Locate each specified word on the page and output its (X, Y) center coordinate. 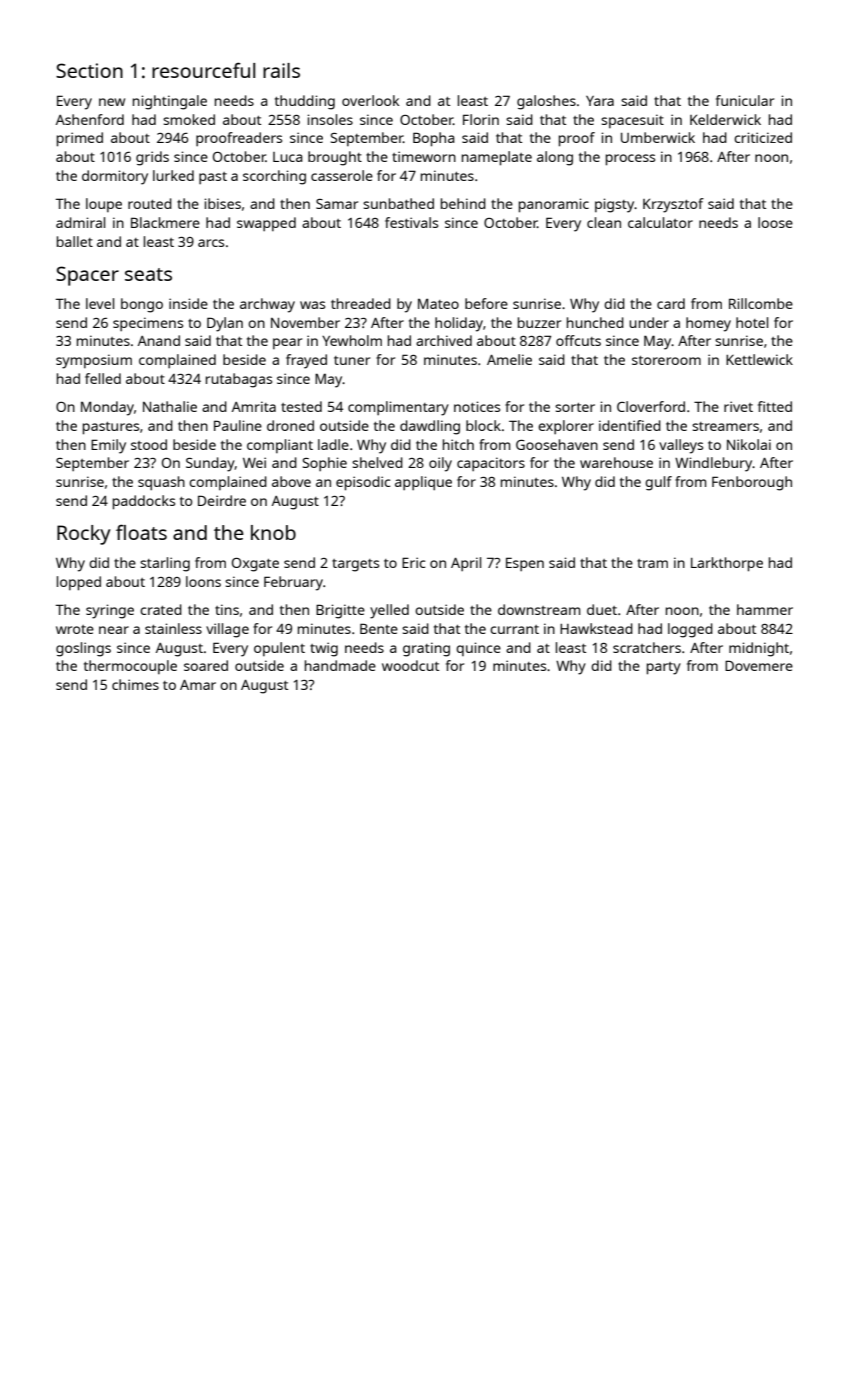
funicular (745, 100)
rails (281, 70)
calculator (660, 222)
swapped (266, 224)
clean (604, 222)
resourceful (203, 70)
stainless (173, 628)
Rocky (84, 535)
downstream (539, 609)
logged (690, 630)
